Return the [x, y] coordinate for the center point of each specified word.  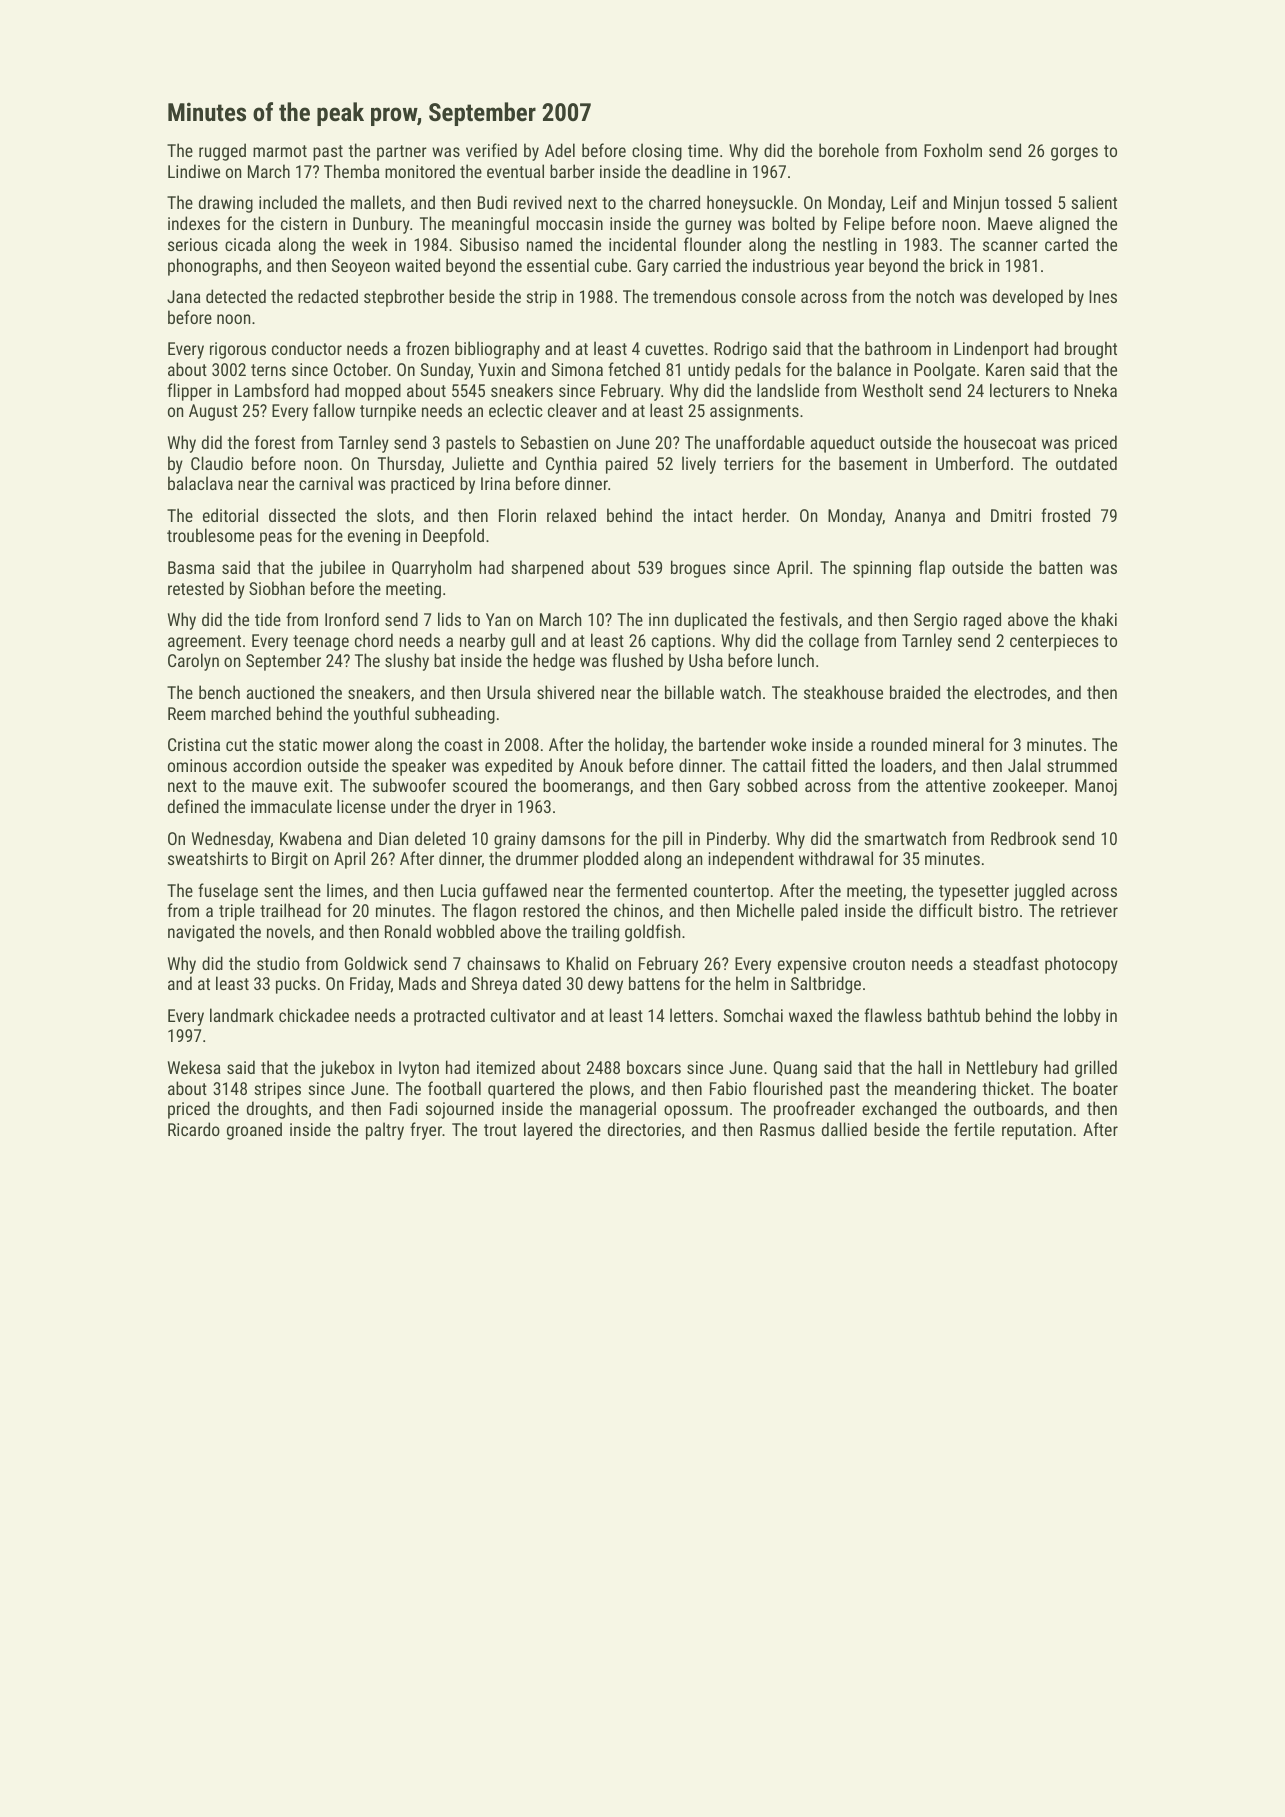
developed [1028, 298]
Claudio [217, 463]
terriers [749, 463]
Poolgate [944, 371]
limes [345, 890]
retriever [1089, 910]
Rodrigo [740, 350]
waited [417, 265]
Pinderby [737, 840]
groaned [254, 1131]
